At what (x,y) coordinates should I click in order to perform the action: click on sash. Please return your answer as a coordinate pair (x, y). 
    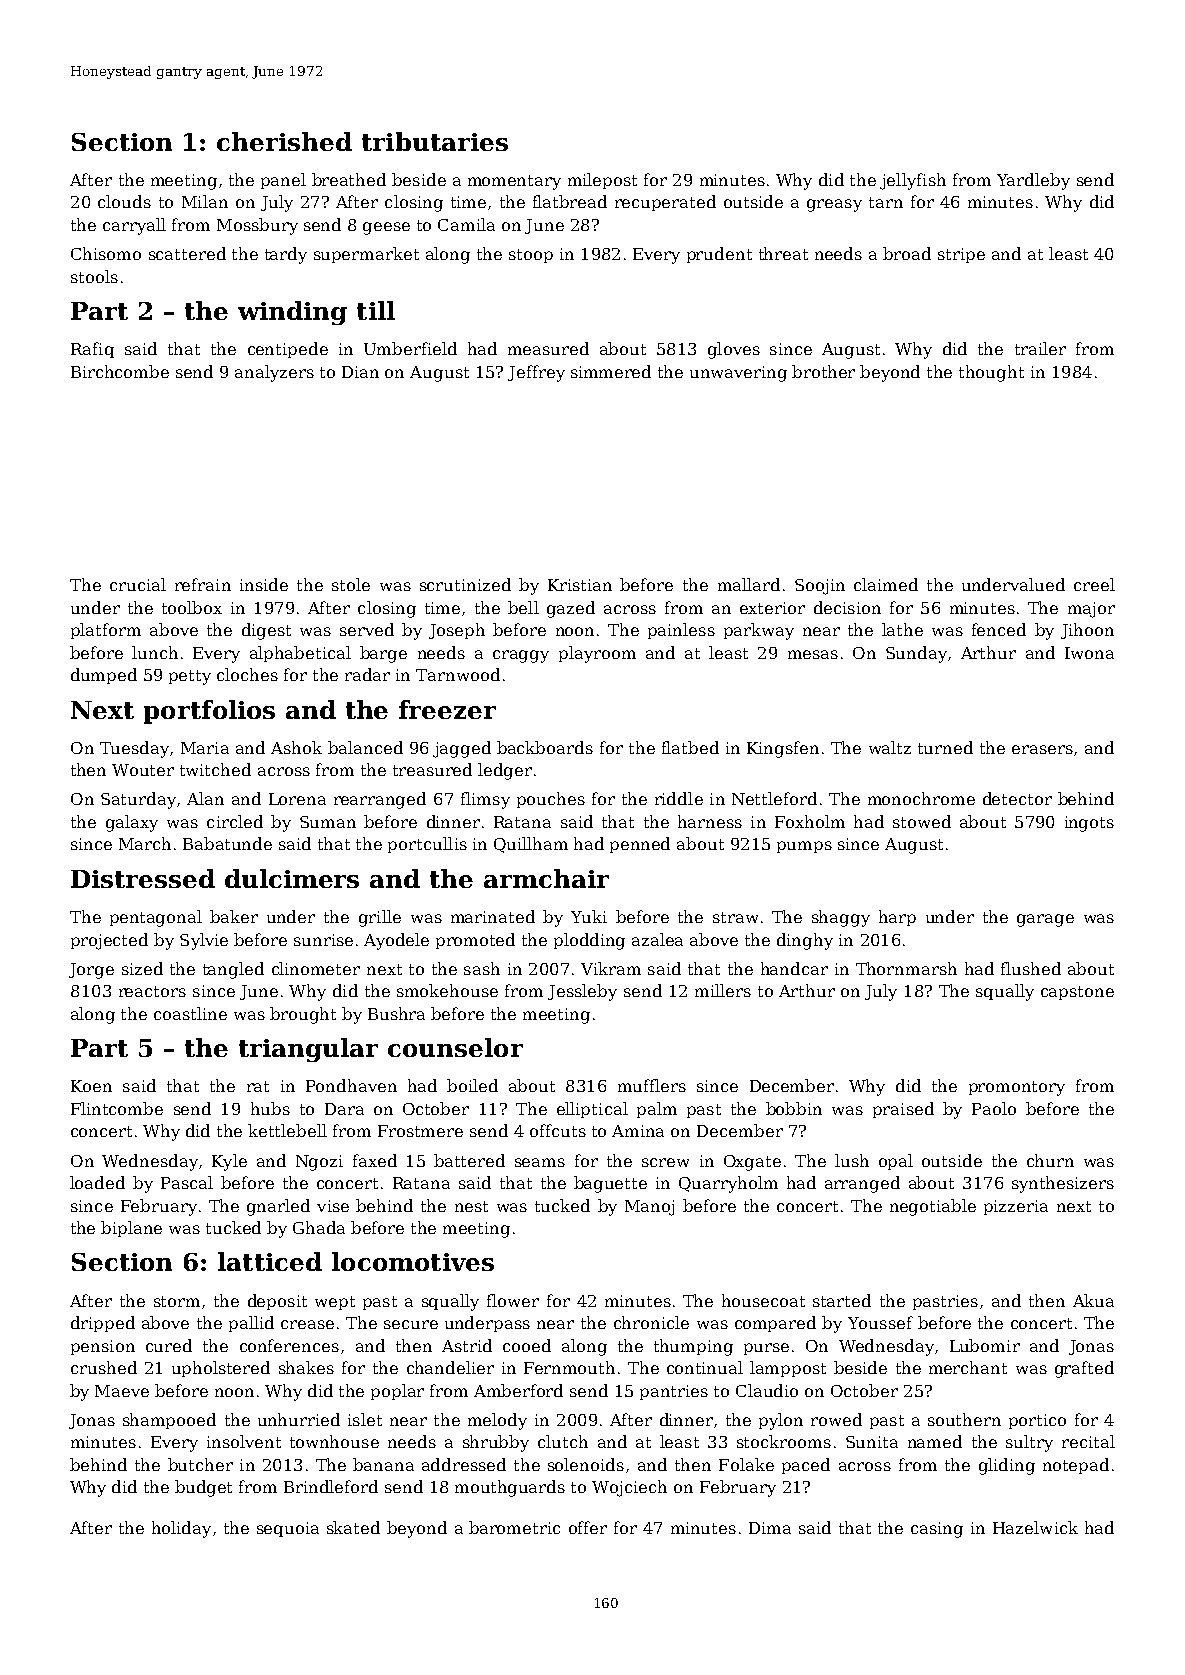
    Looking at the image, I should click on (482, 968).
